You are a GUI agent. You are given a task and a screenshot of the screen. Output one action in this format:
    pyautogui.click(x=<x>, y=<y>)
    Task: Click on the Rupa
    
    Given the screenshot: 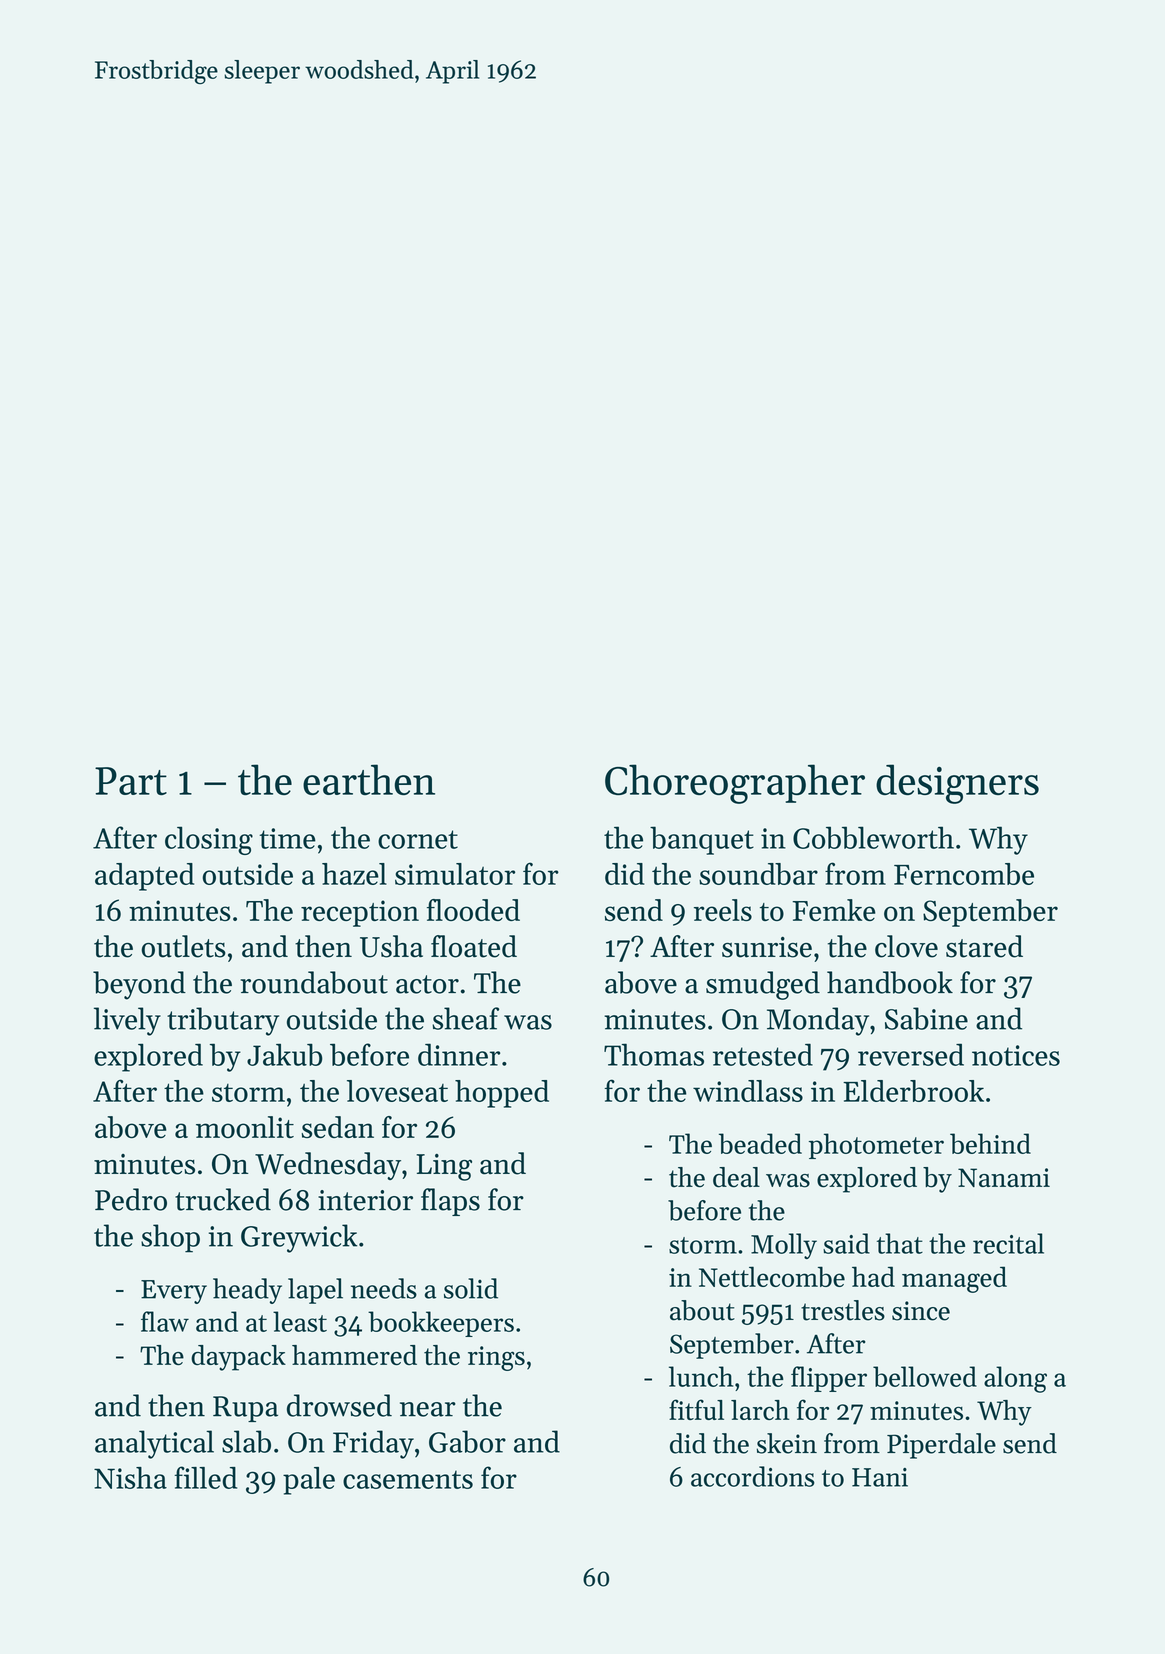 What is the action you would take?
    pyautogui.click(x=245, y=1409)
